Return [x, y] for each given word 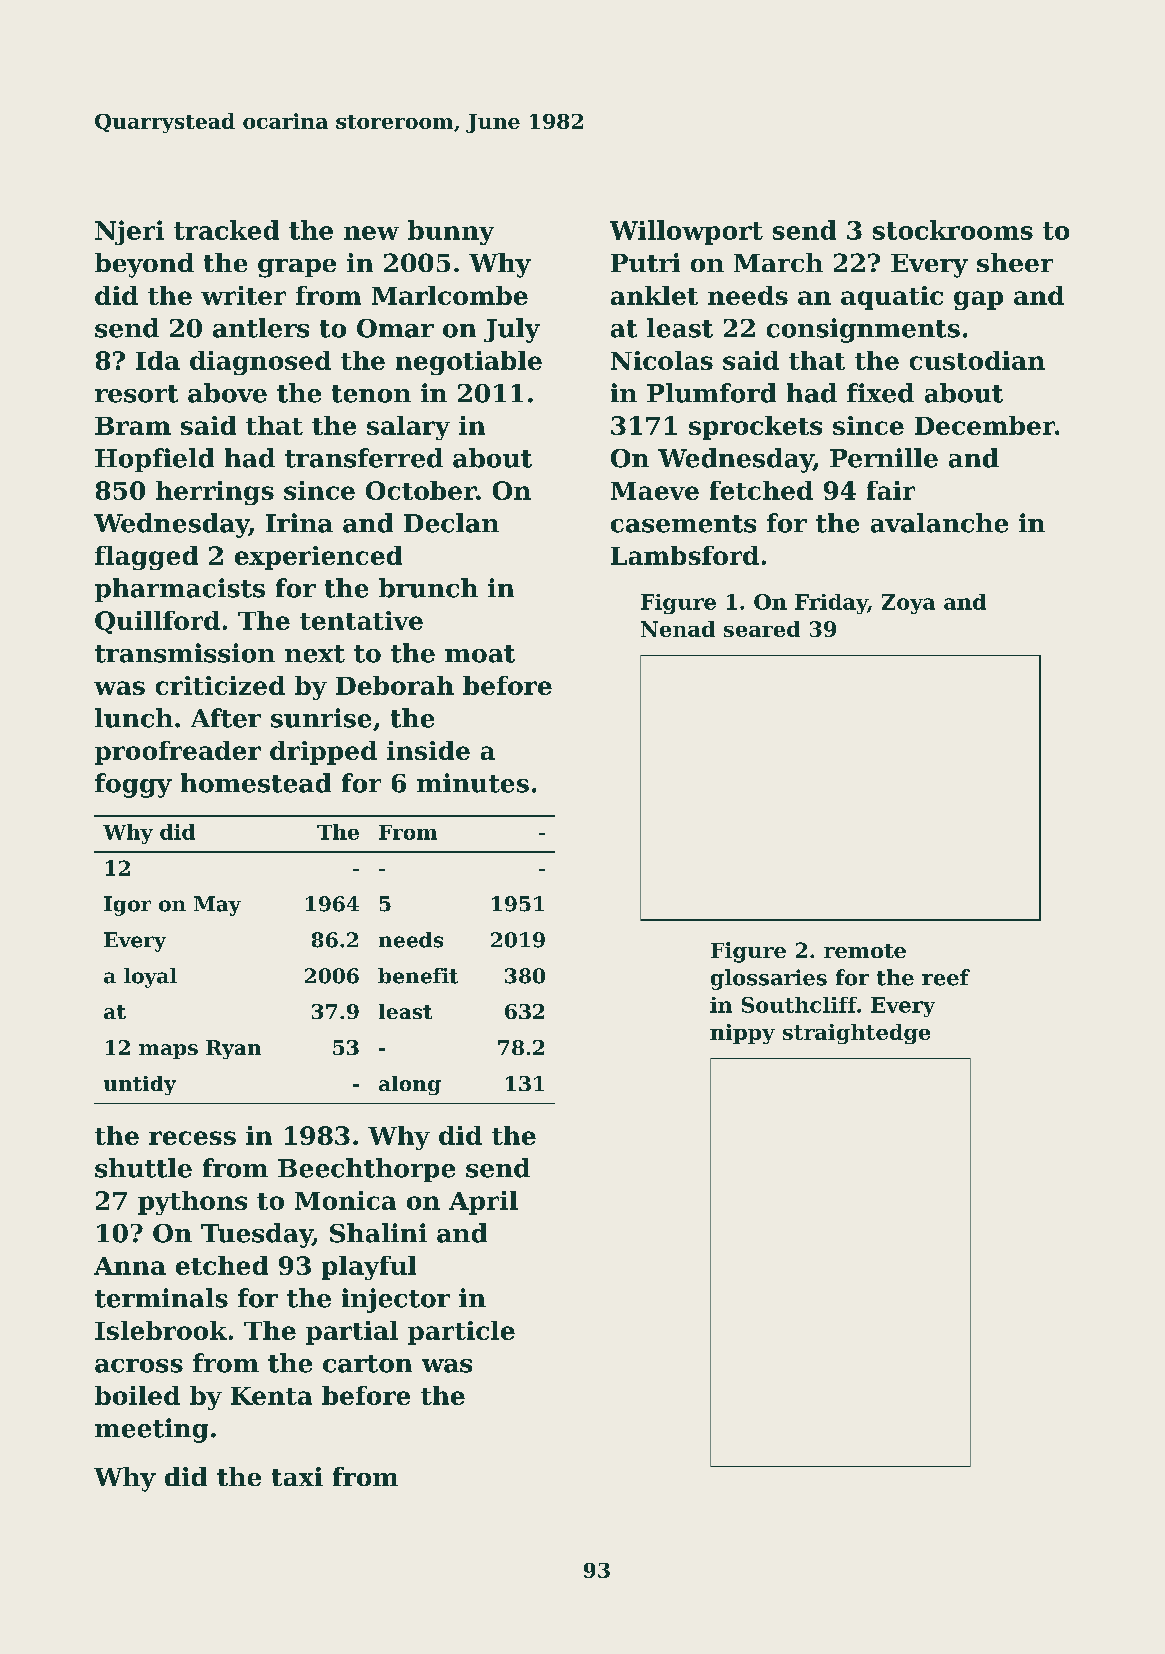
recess [192, 1138]
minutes [473, 783]
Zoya [908, 604]
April [483, 1203]
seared [762, 629]
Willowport [686, 232]
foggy [133, 785]
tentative [361, 620]
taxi [297, 1476]
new [371, 233]
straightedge [856, 1034]
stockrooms [953, 230]
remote [865, 951]
